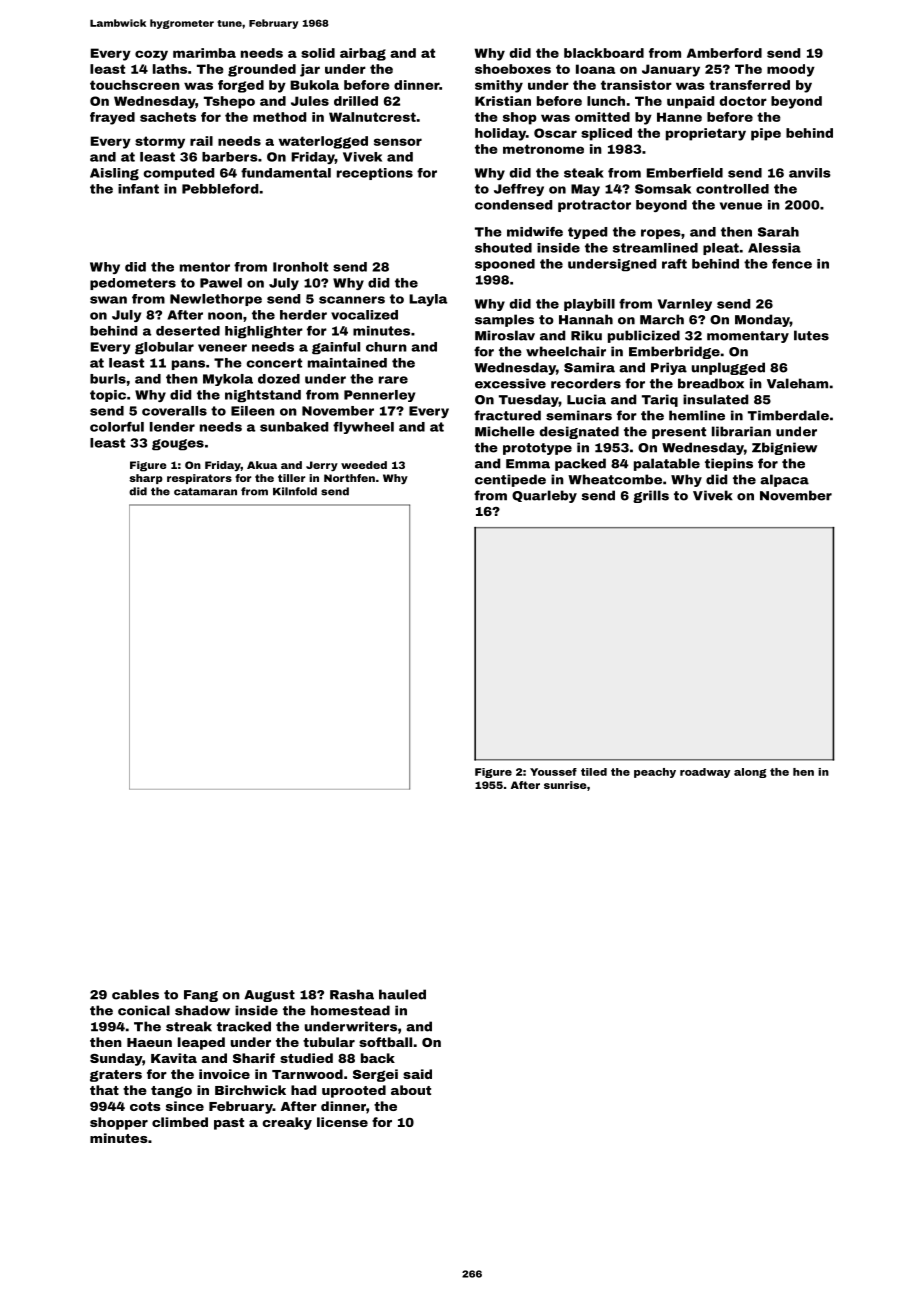 This screenshot has height=1308, width=924. I want to click on cables, so click(135, 994).
